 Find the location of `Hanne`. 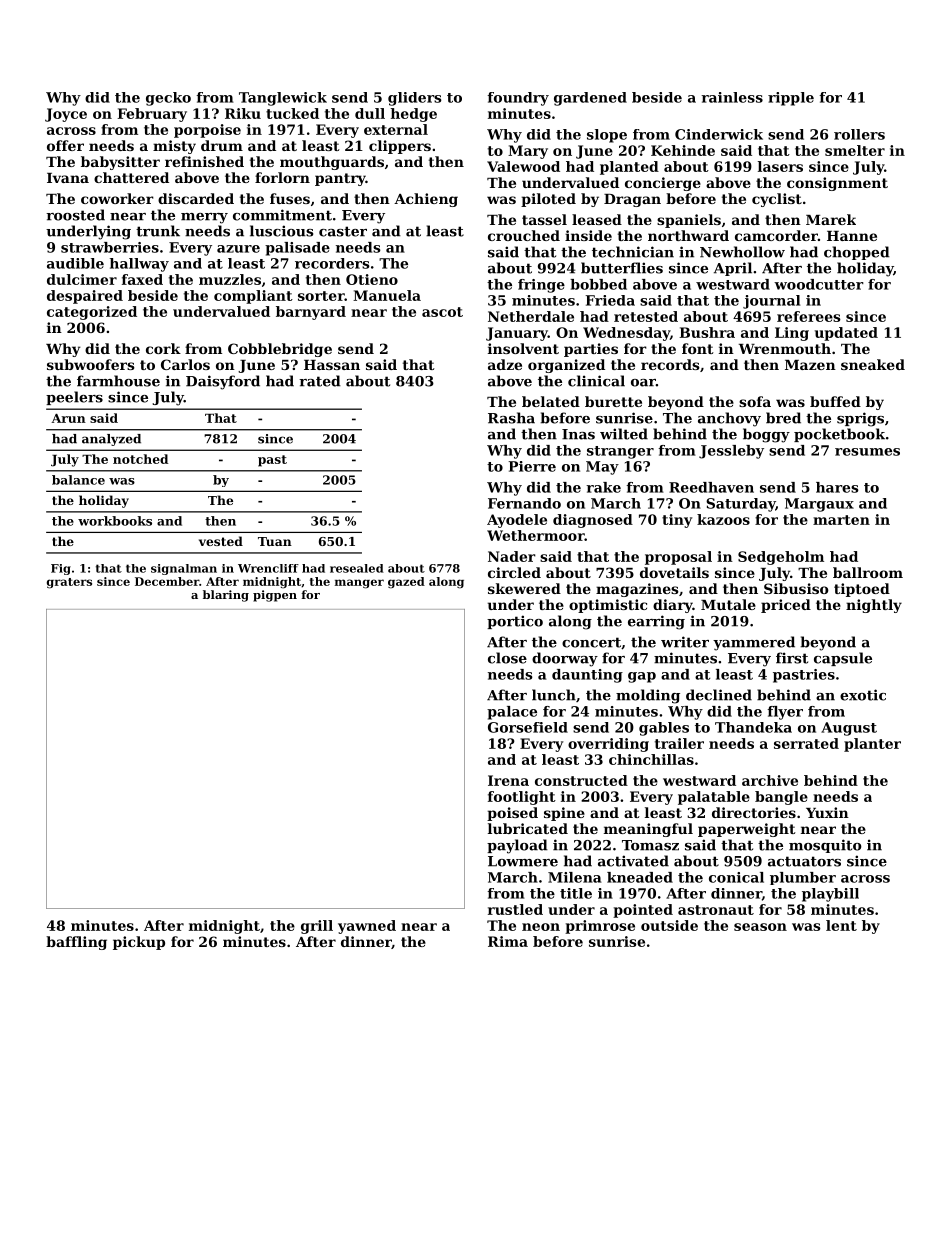

Hanne is located at coordinates (852, 236).
